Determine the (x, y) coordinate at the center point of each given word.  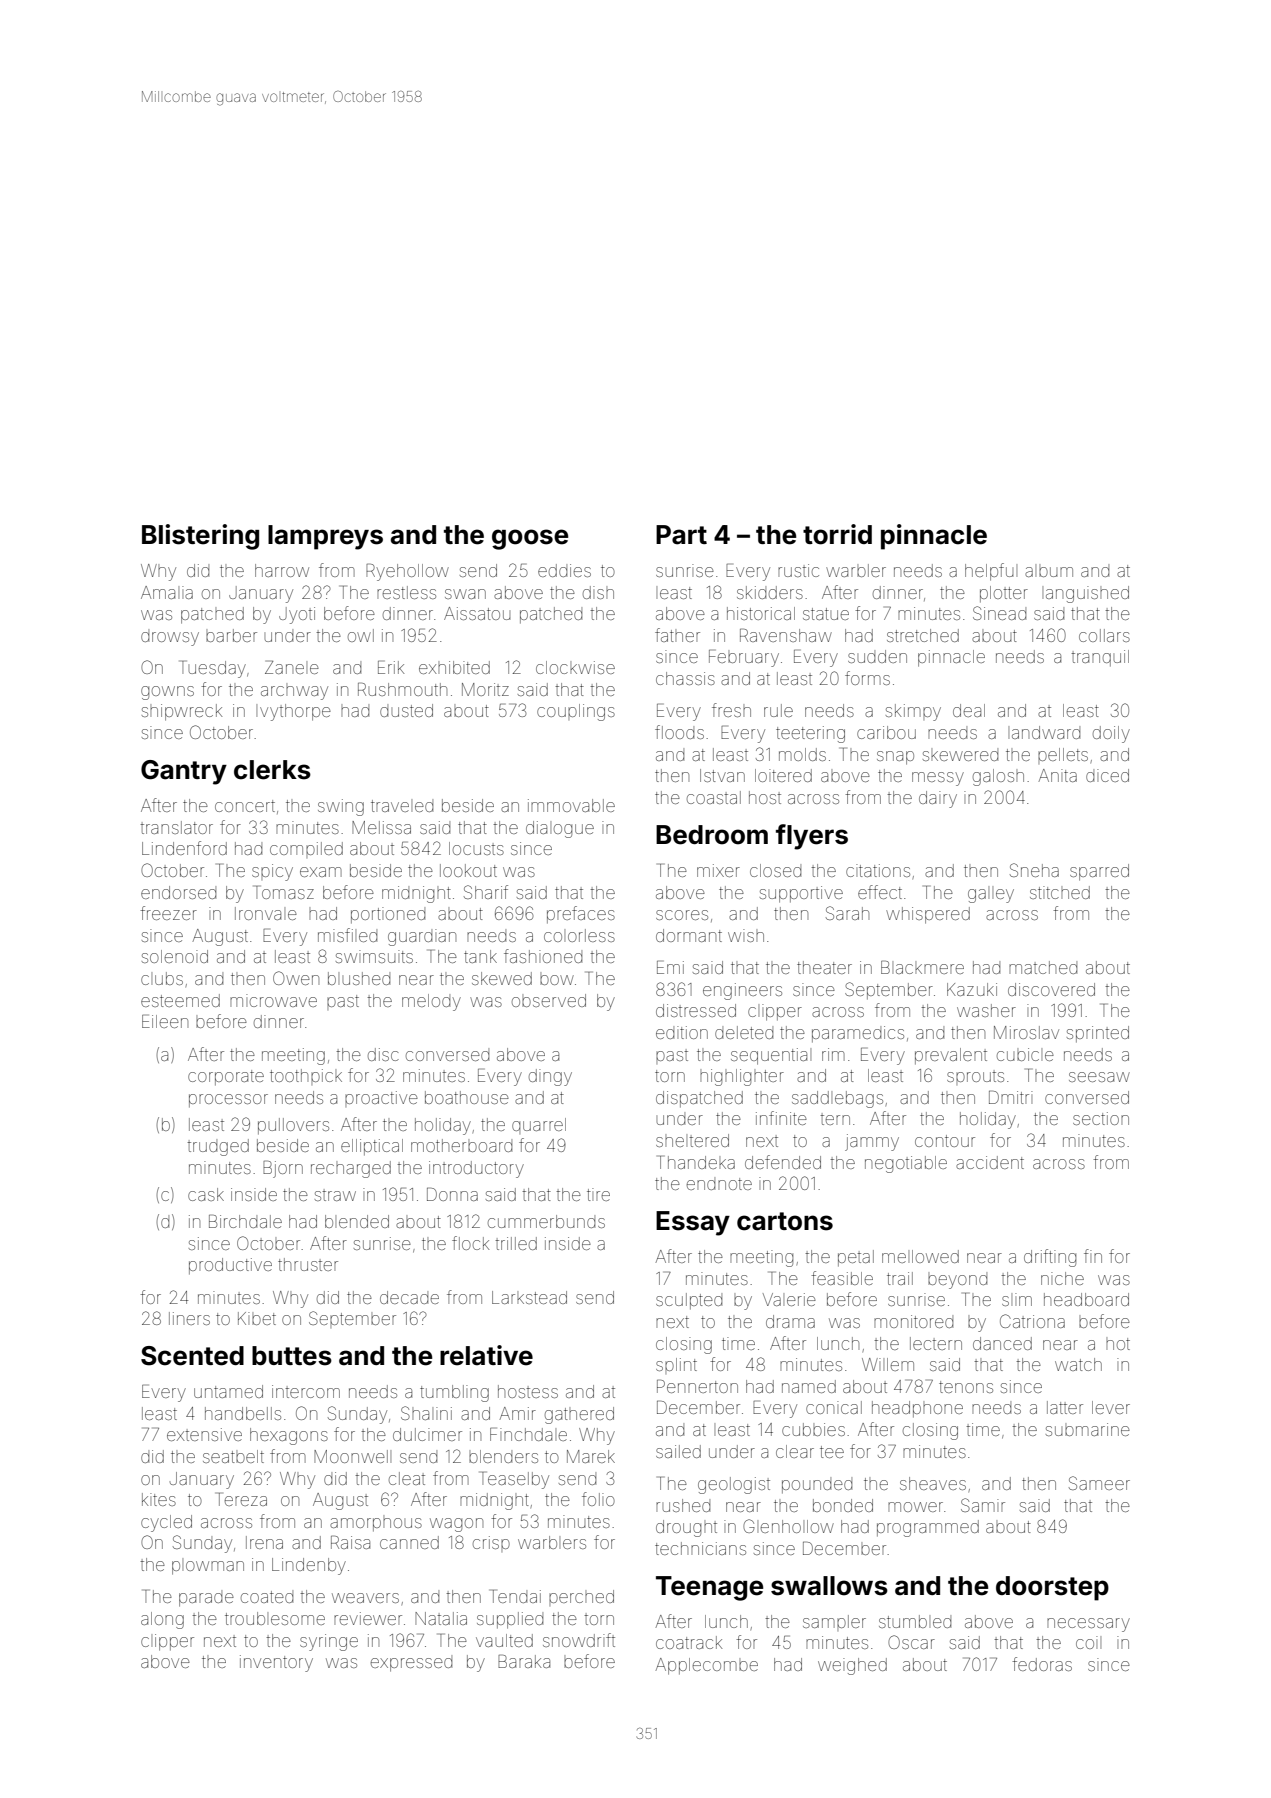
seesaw (1099, 1077)
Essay (693, 1223)
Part (681, 535)
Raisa (350, 1542)
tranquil (1100, 658)
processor (228, 1100)
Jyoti (297, 615)
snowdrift (579, 1640)
